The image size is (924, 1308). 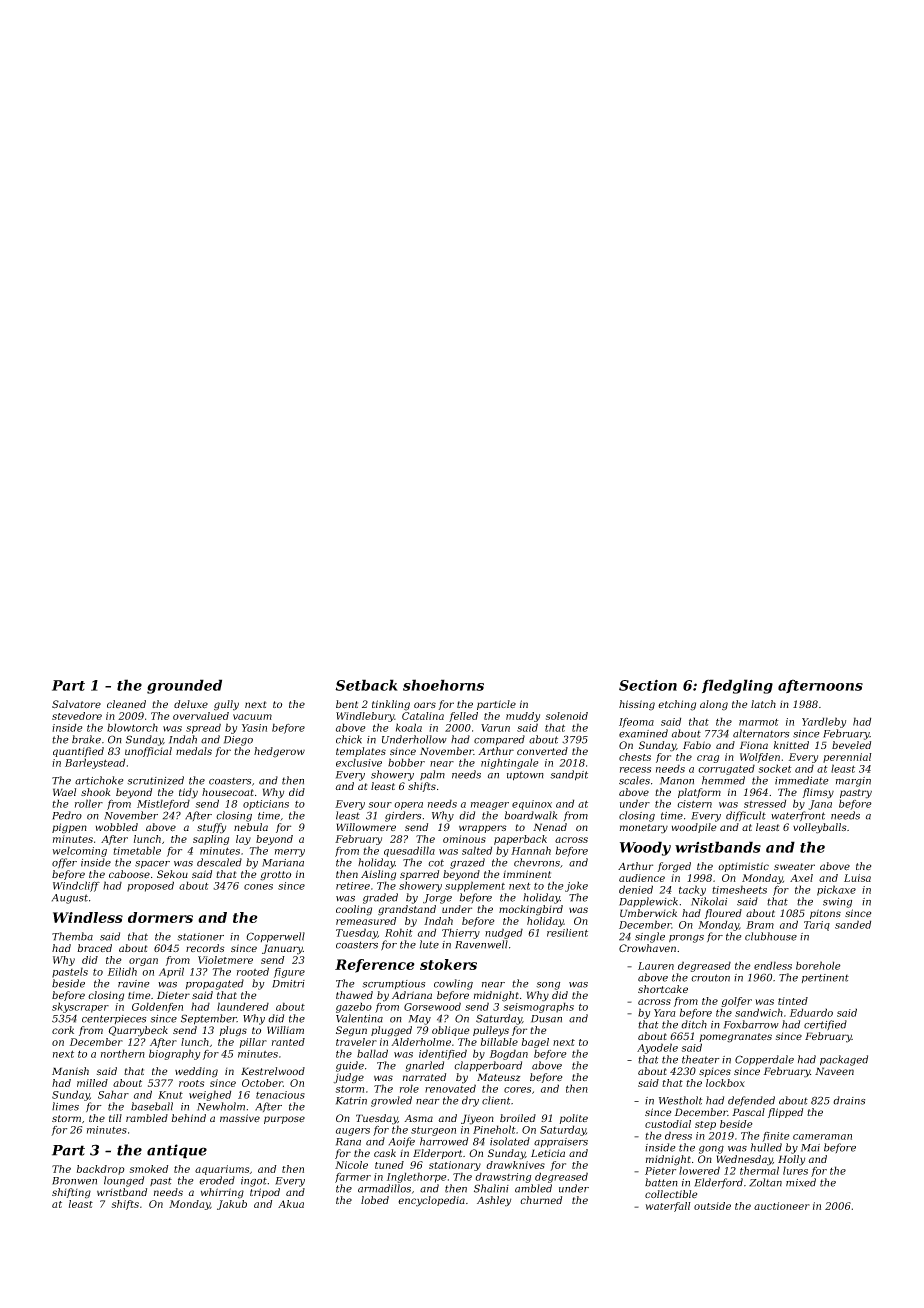 What do you see at coordinates (773, 965) in the screenshot?
I see `endless` at bounding box center [773, 965].
